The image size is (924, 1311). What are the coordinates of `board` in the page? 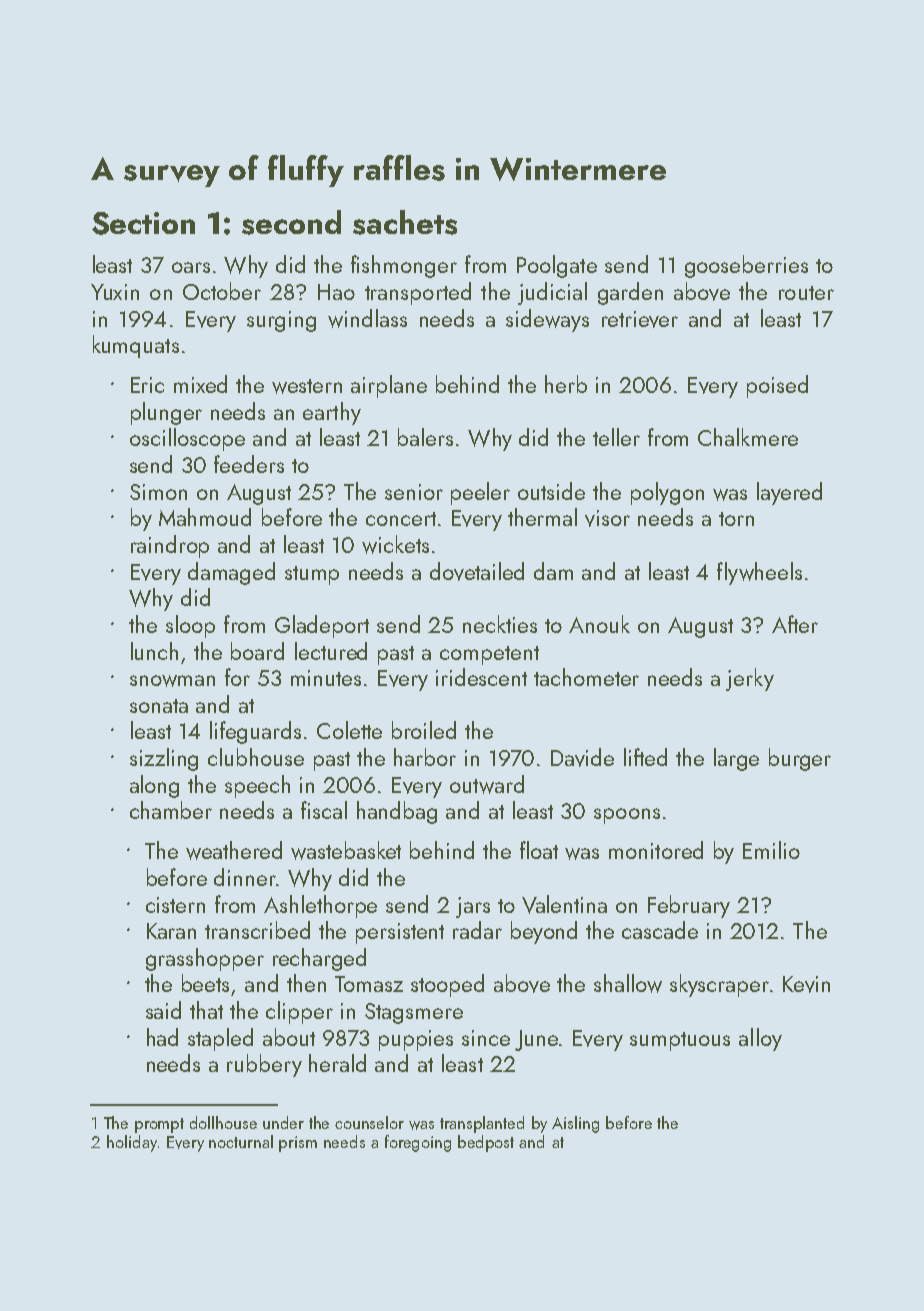 It's located at (257, 651).
